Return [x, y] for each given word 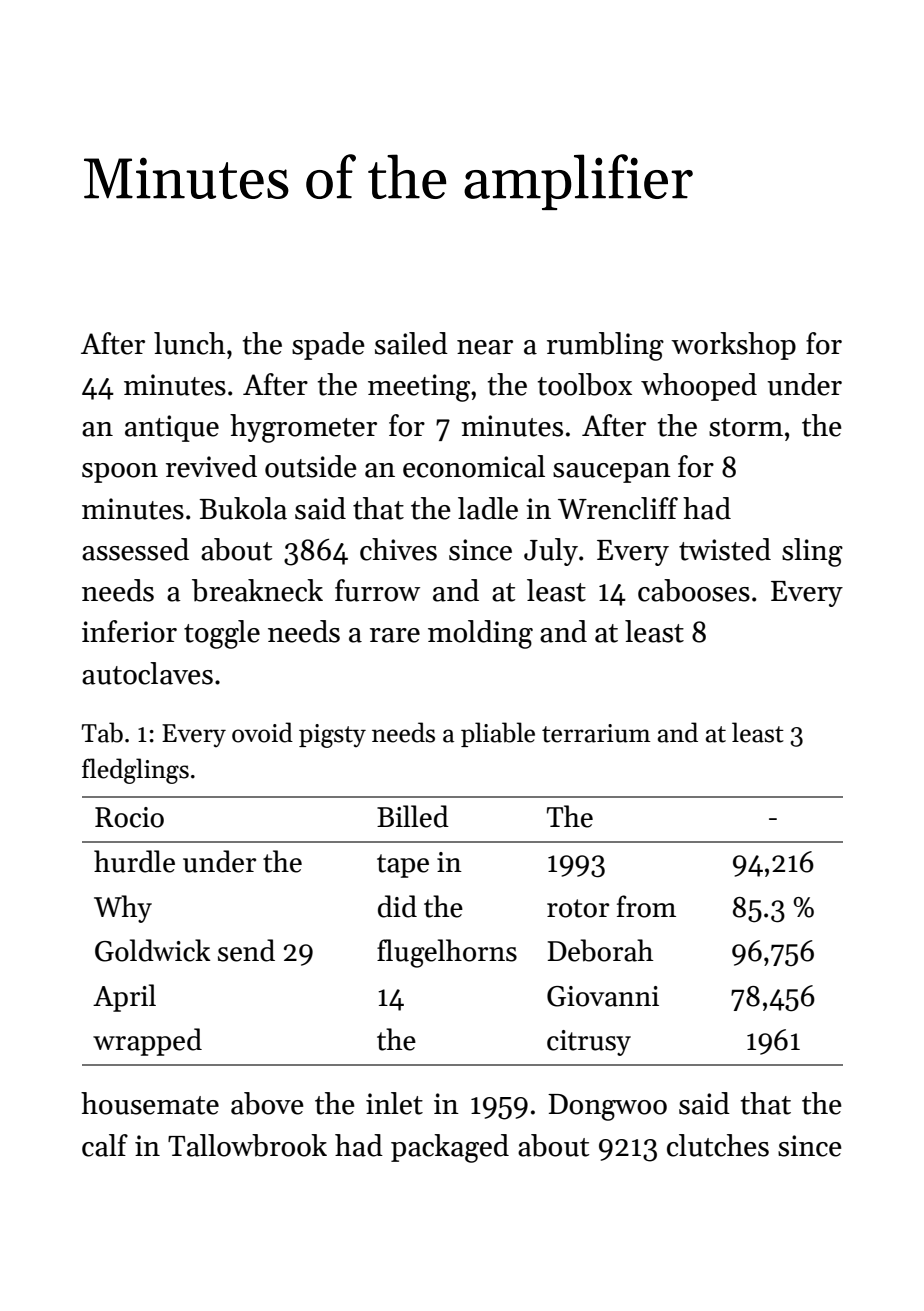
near [485, 347]
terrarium [596, 733]
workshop [733, 346]
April [124, 998]
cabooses [694, 590]
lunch [189, 343]
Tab [102, 732]
